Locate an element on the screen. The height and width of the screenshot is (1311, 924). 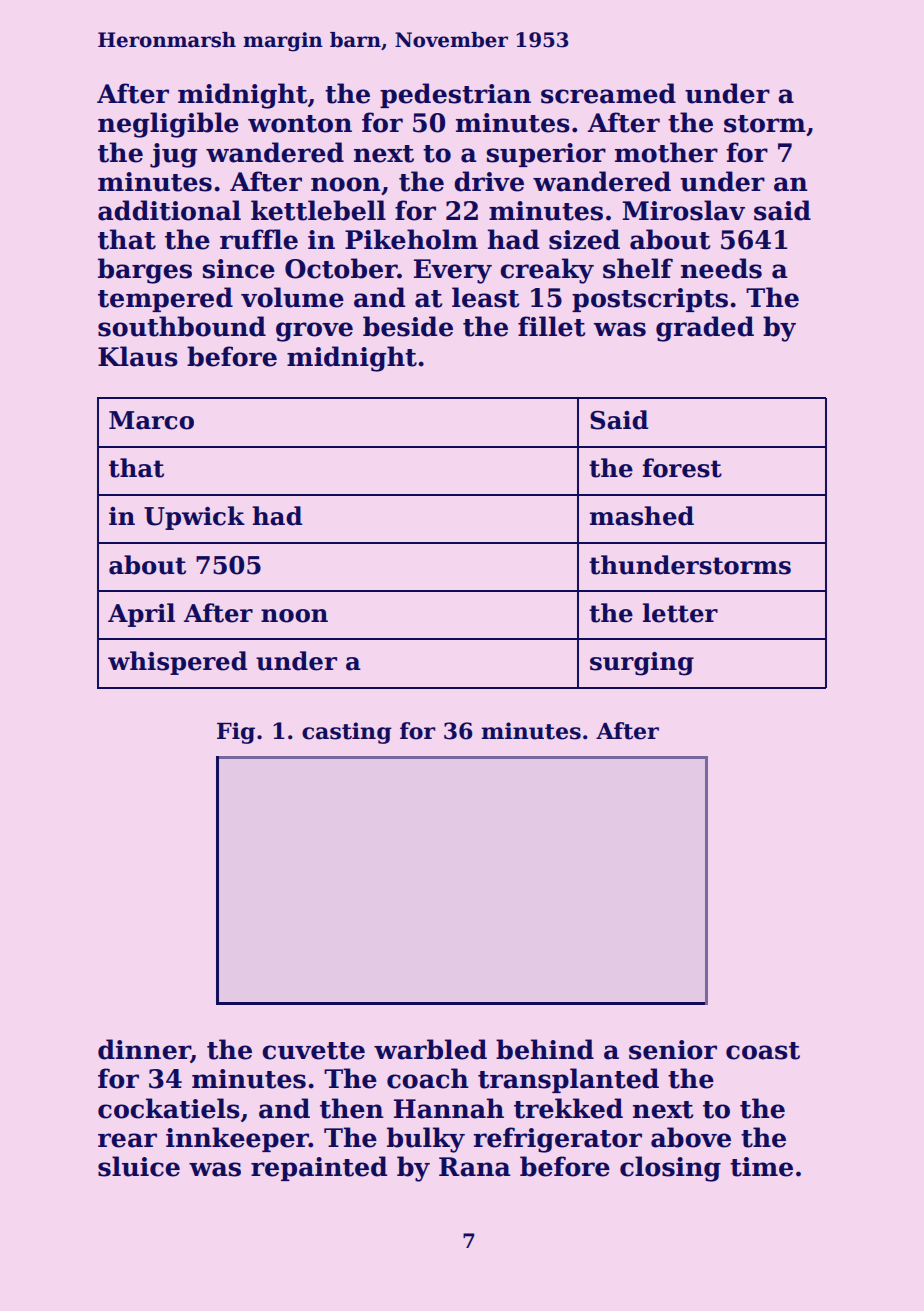
letter is located at coordinates (680, 613).
